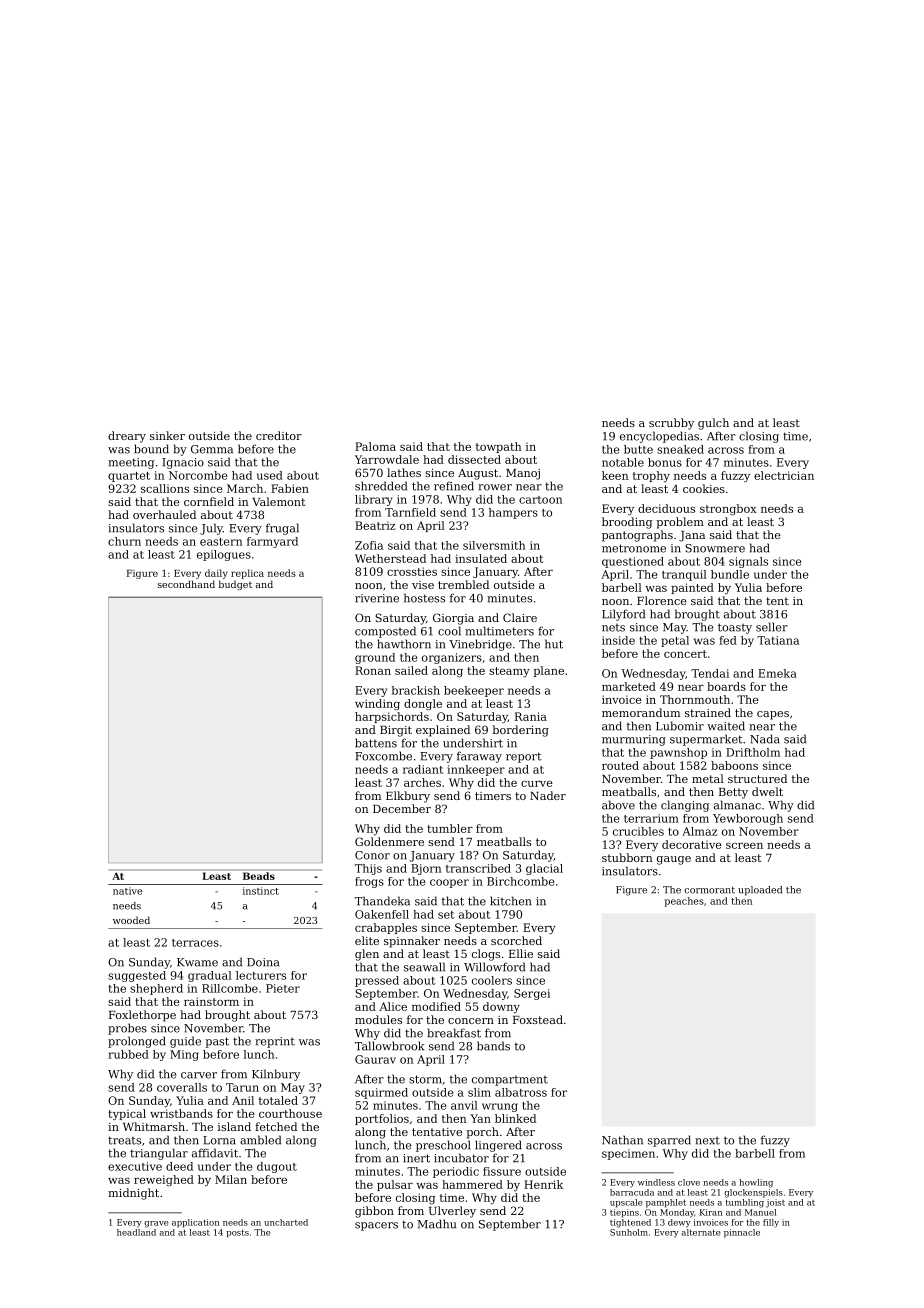  What do you see at coordinates (538, 1019) in the page?
I see `Foxstead` at bounding box center [538, 1019].
